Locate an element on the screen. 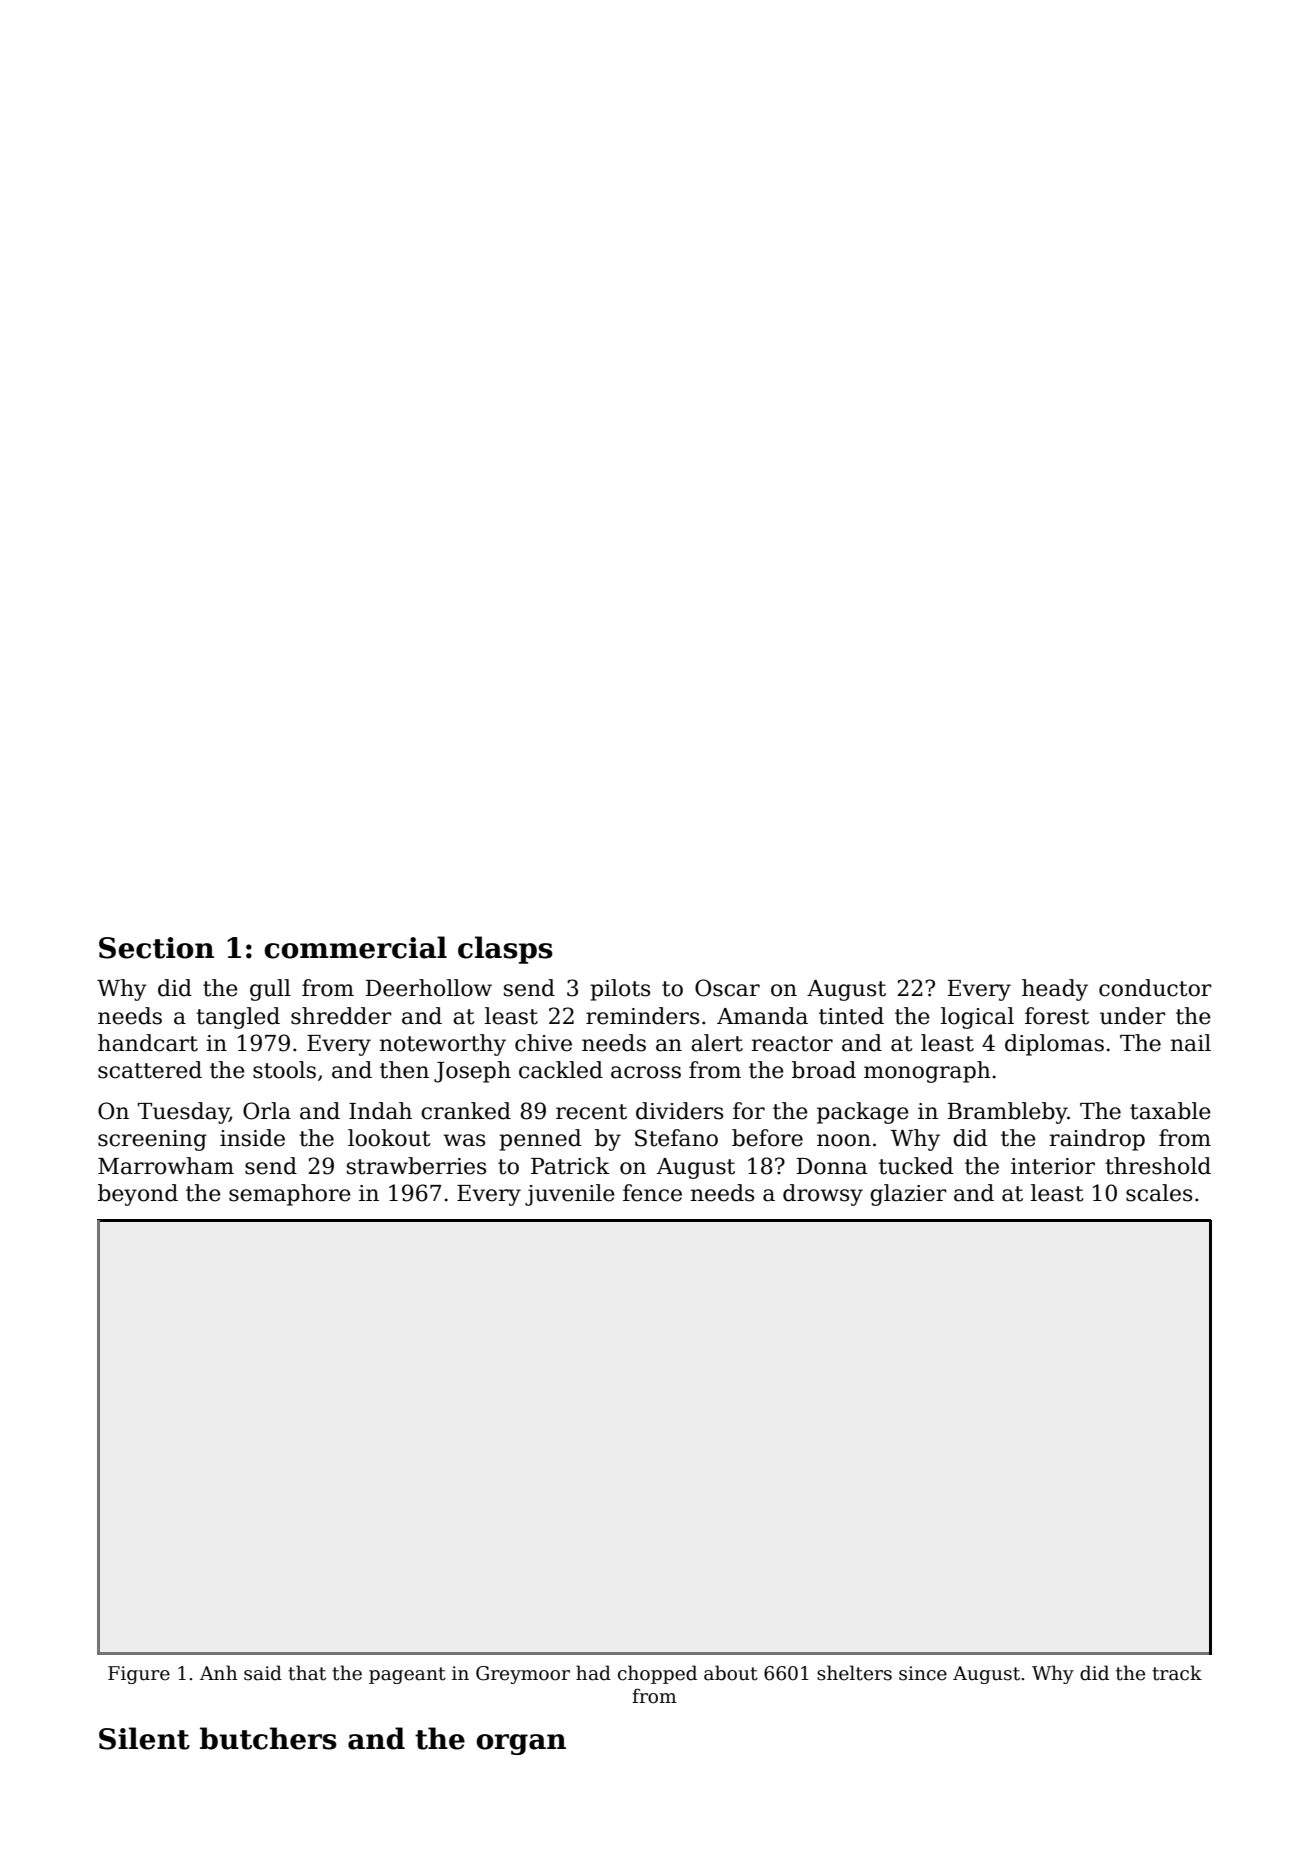  juvenile is located at coordinates (570, 1195).
